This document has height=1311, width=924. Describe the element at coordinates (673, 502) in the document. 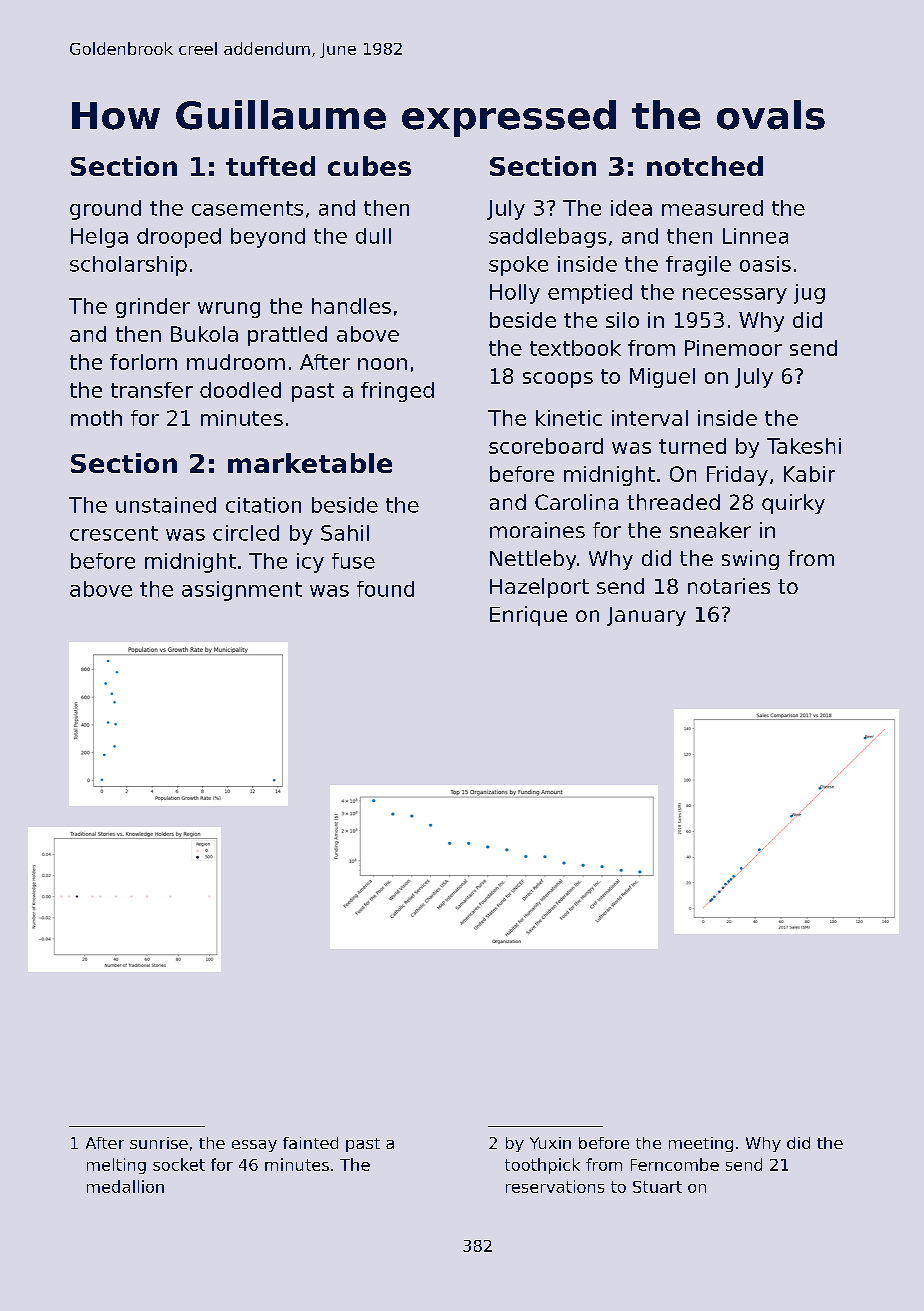

I see `threaded` at that location.
